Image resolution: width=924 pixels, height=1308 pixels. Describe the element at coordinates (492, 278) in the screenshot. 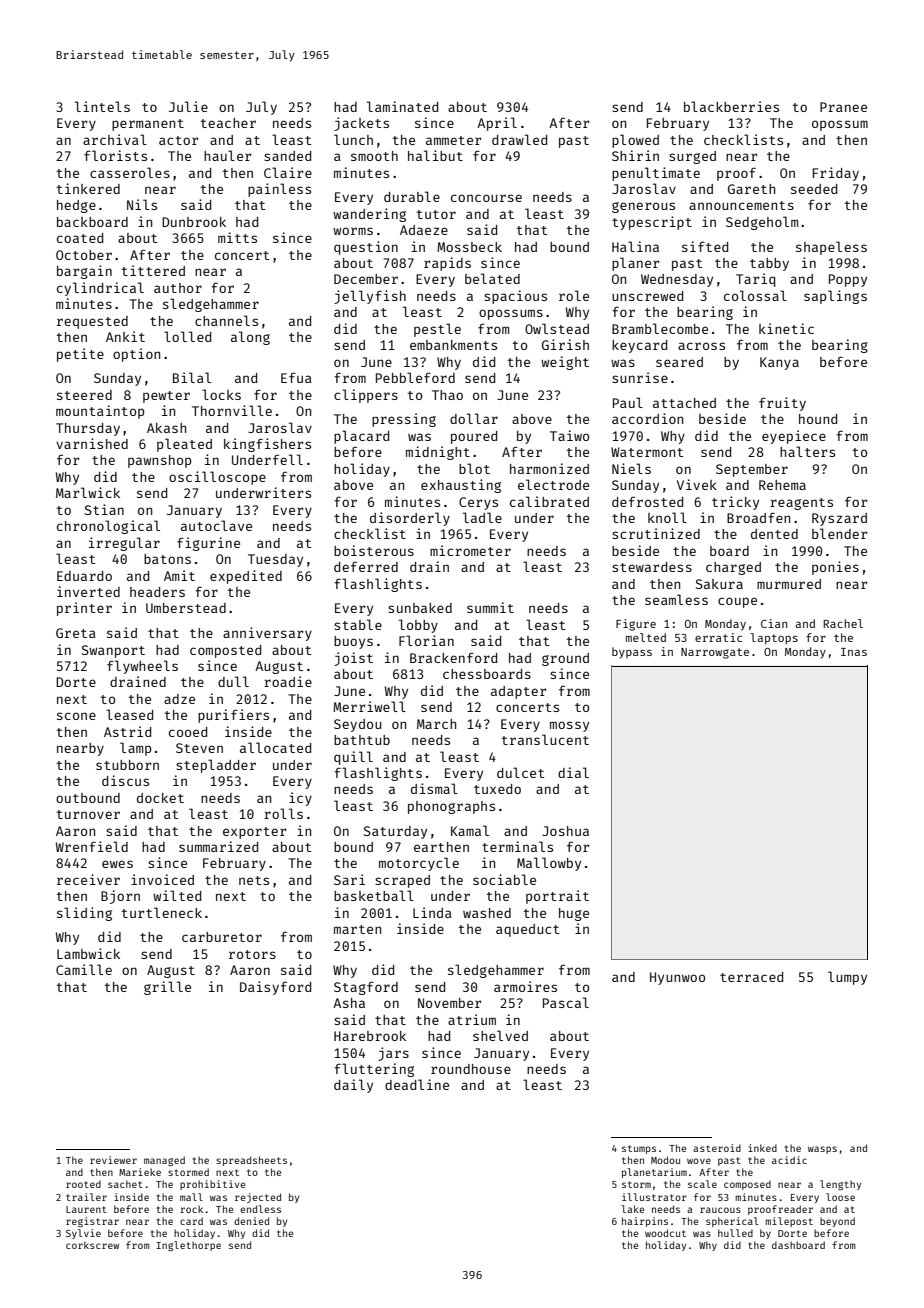

I see `belated` at that location.
